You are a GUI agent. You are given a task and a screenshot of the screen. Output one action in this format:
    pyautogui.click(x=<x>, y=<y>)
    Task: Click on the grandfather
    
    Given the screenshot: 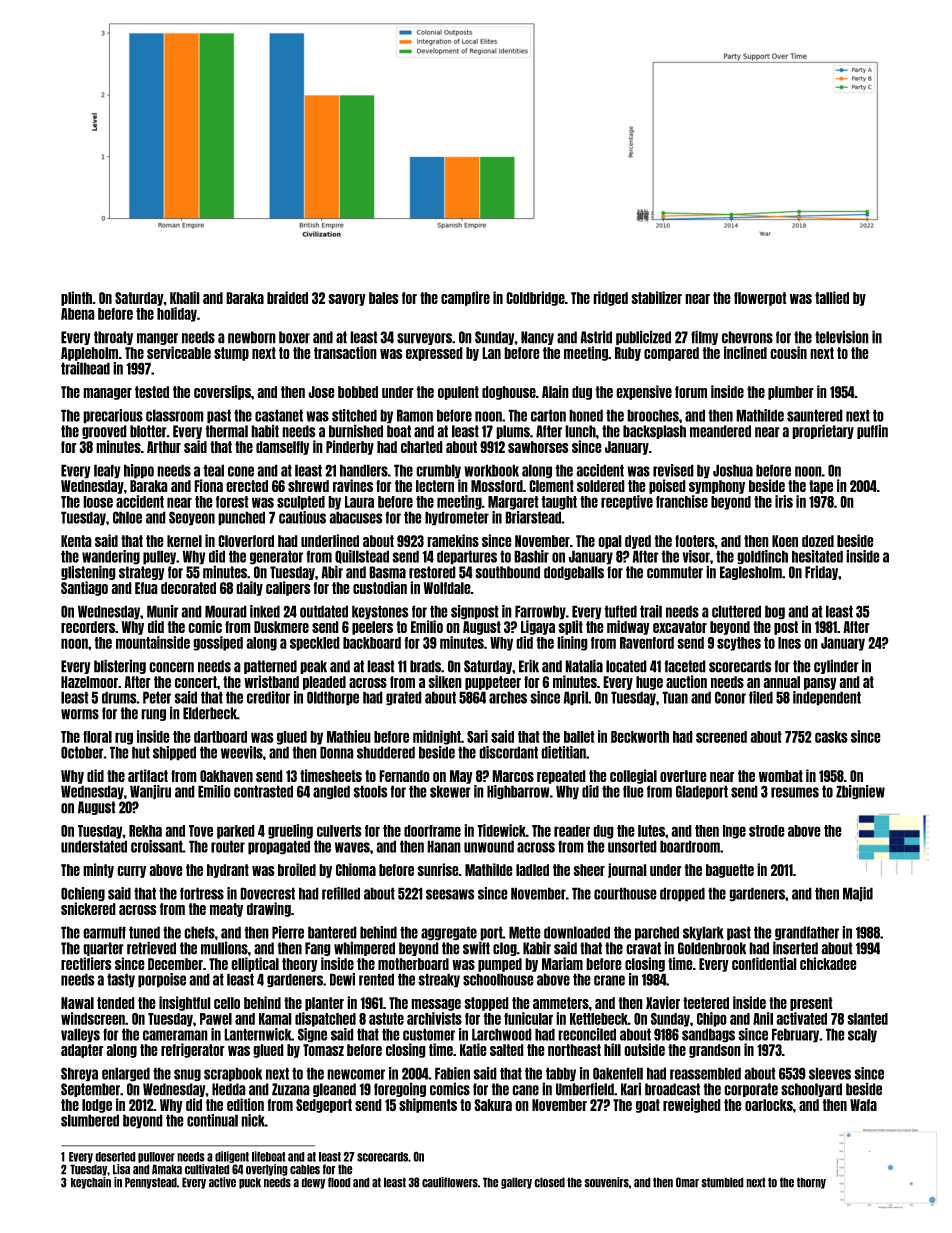 What is the action you would take?
    pyautogui.click(x=807, y=933)
